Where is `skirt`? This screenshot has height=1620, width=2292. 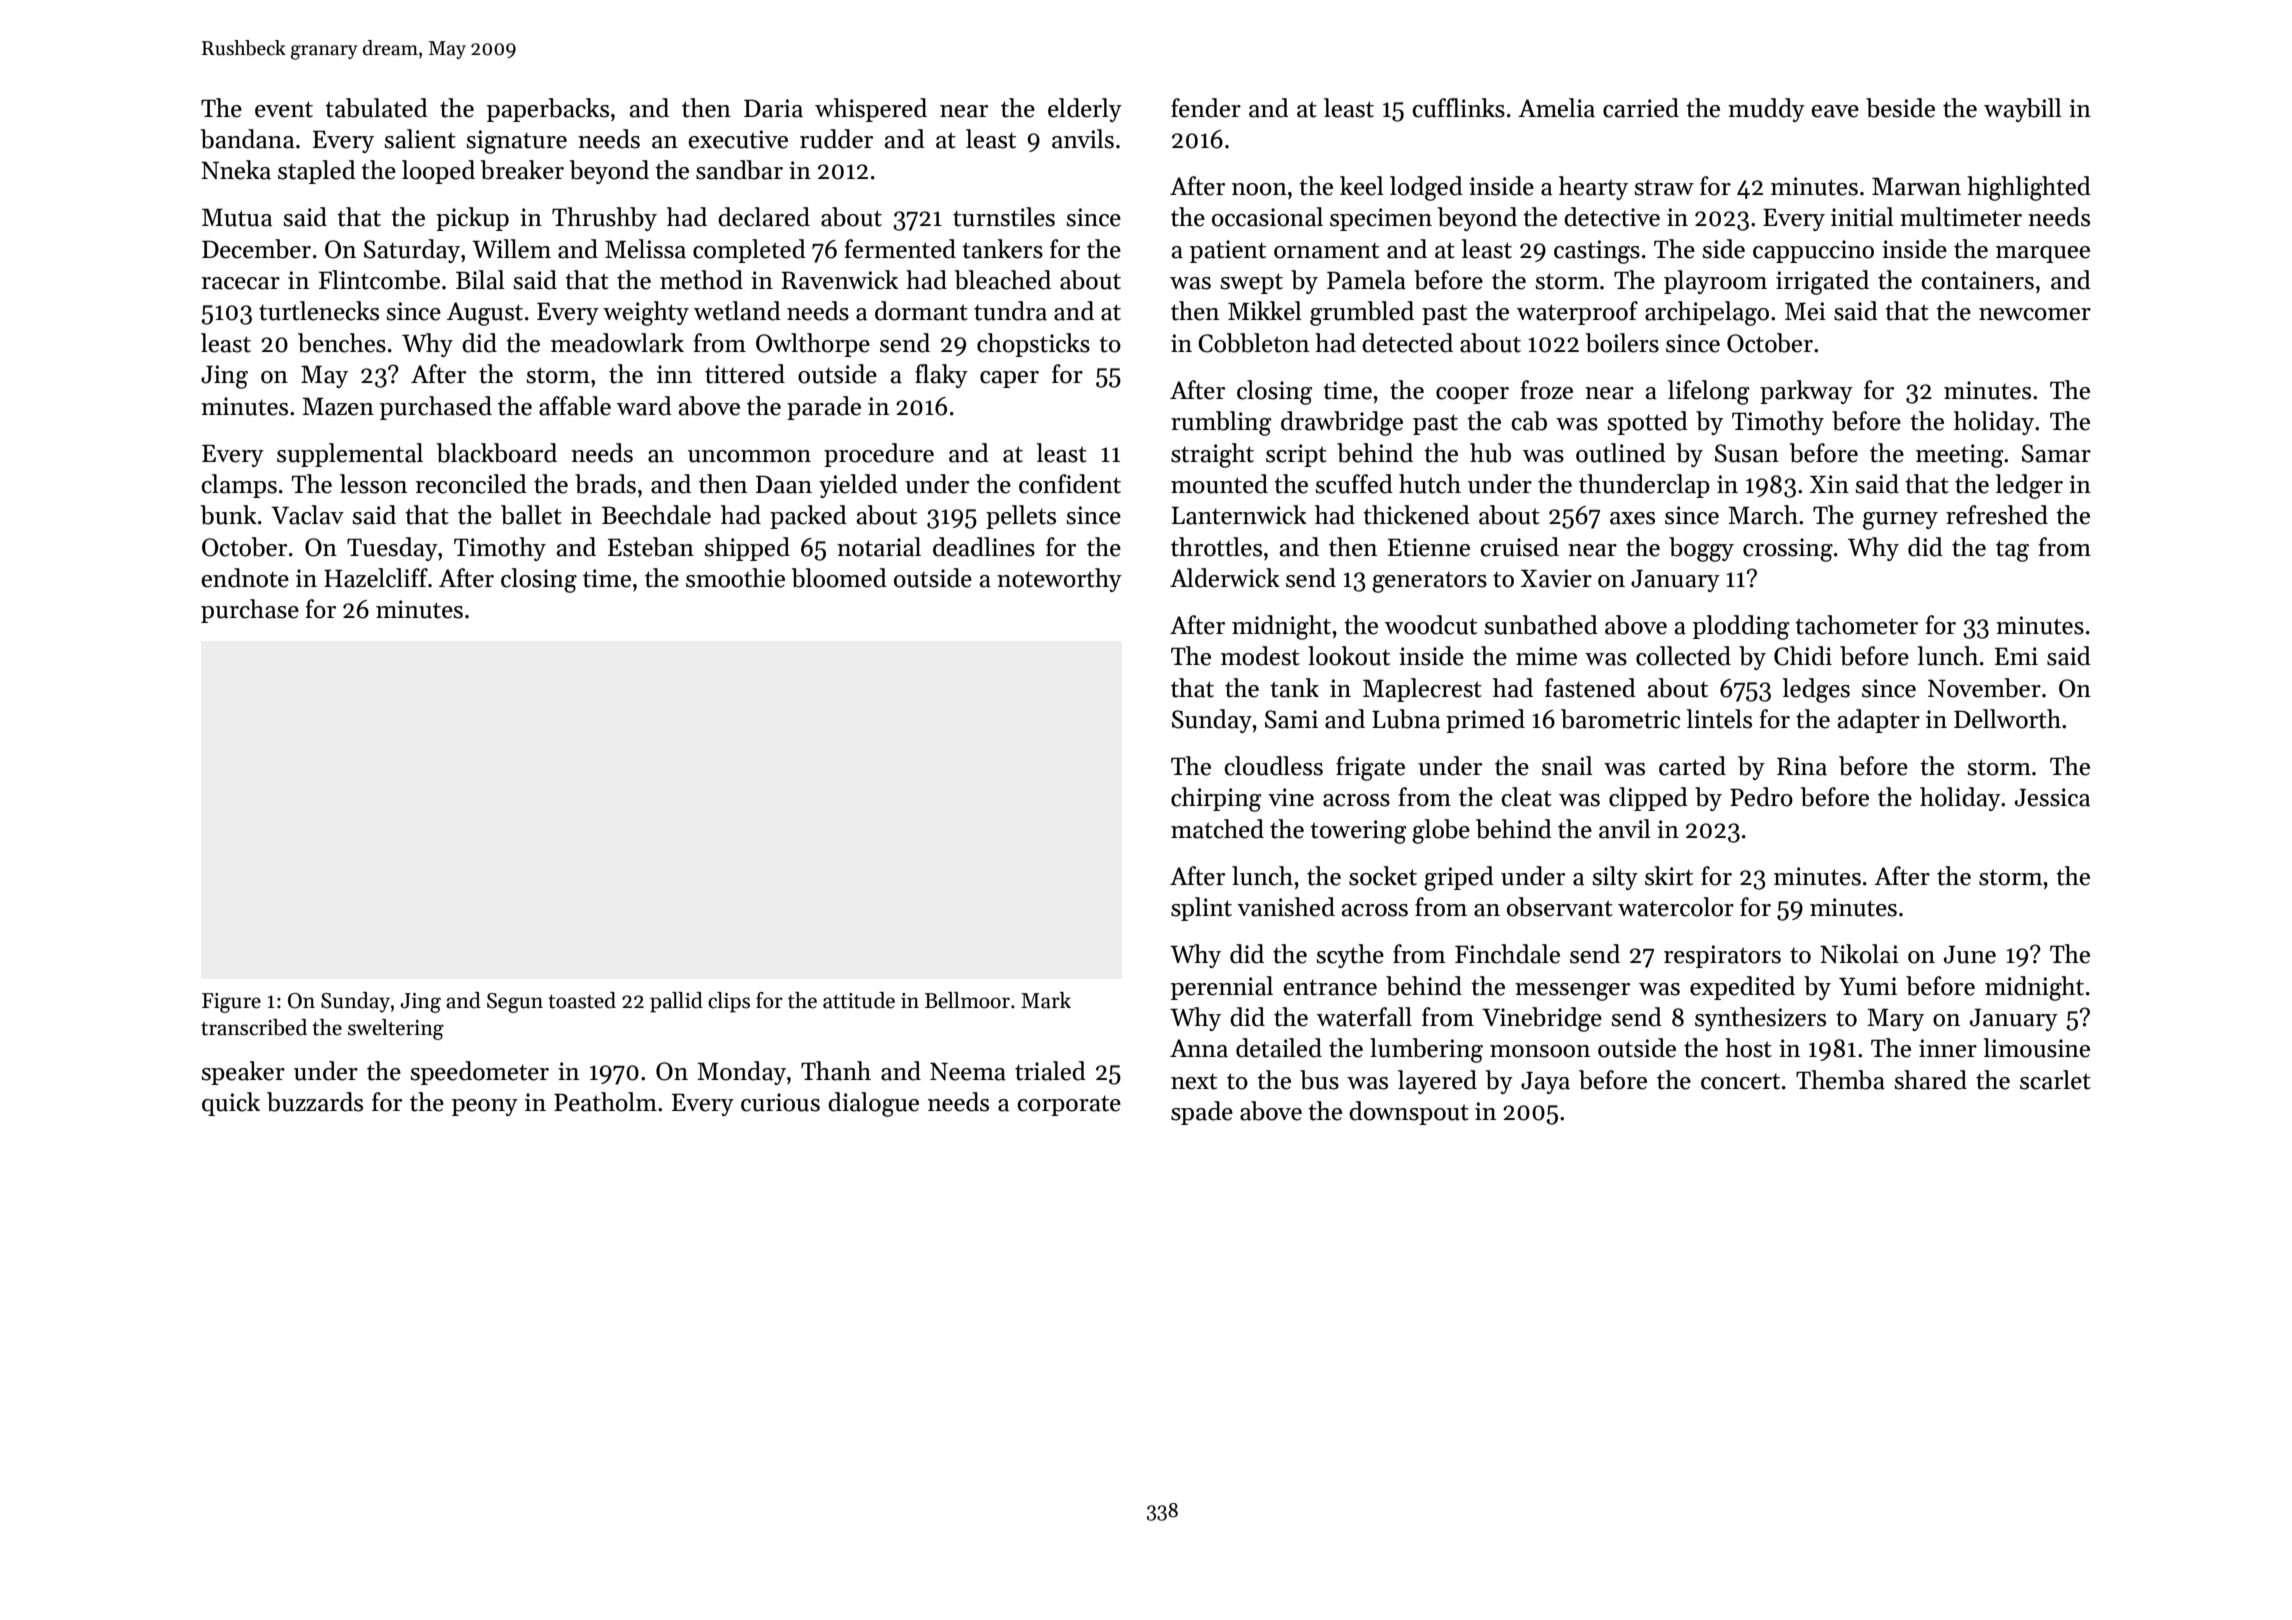
skirt is located at coordinates (1669, 876).
